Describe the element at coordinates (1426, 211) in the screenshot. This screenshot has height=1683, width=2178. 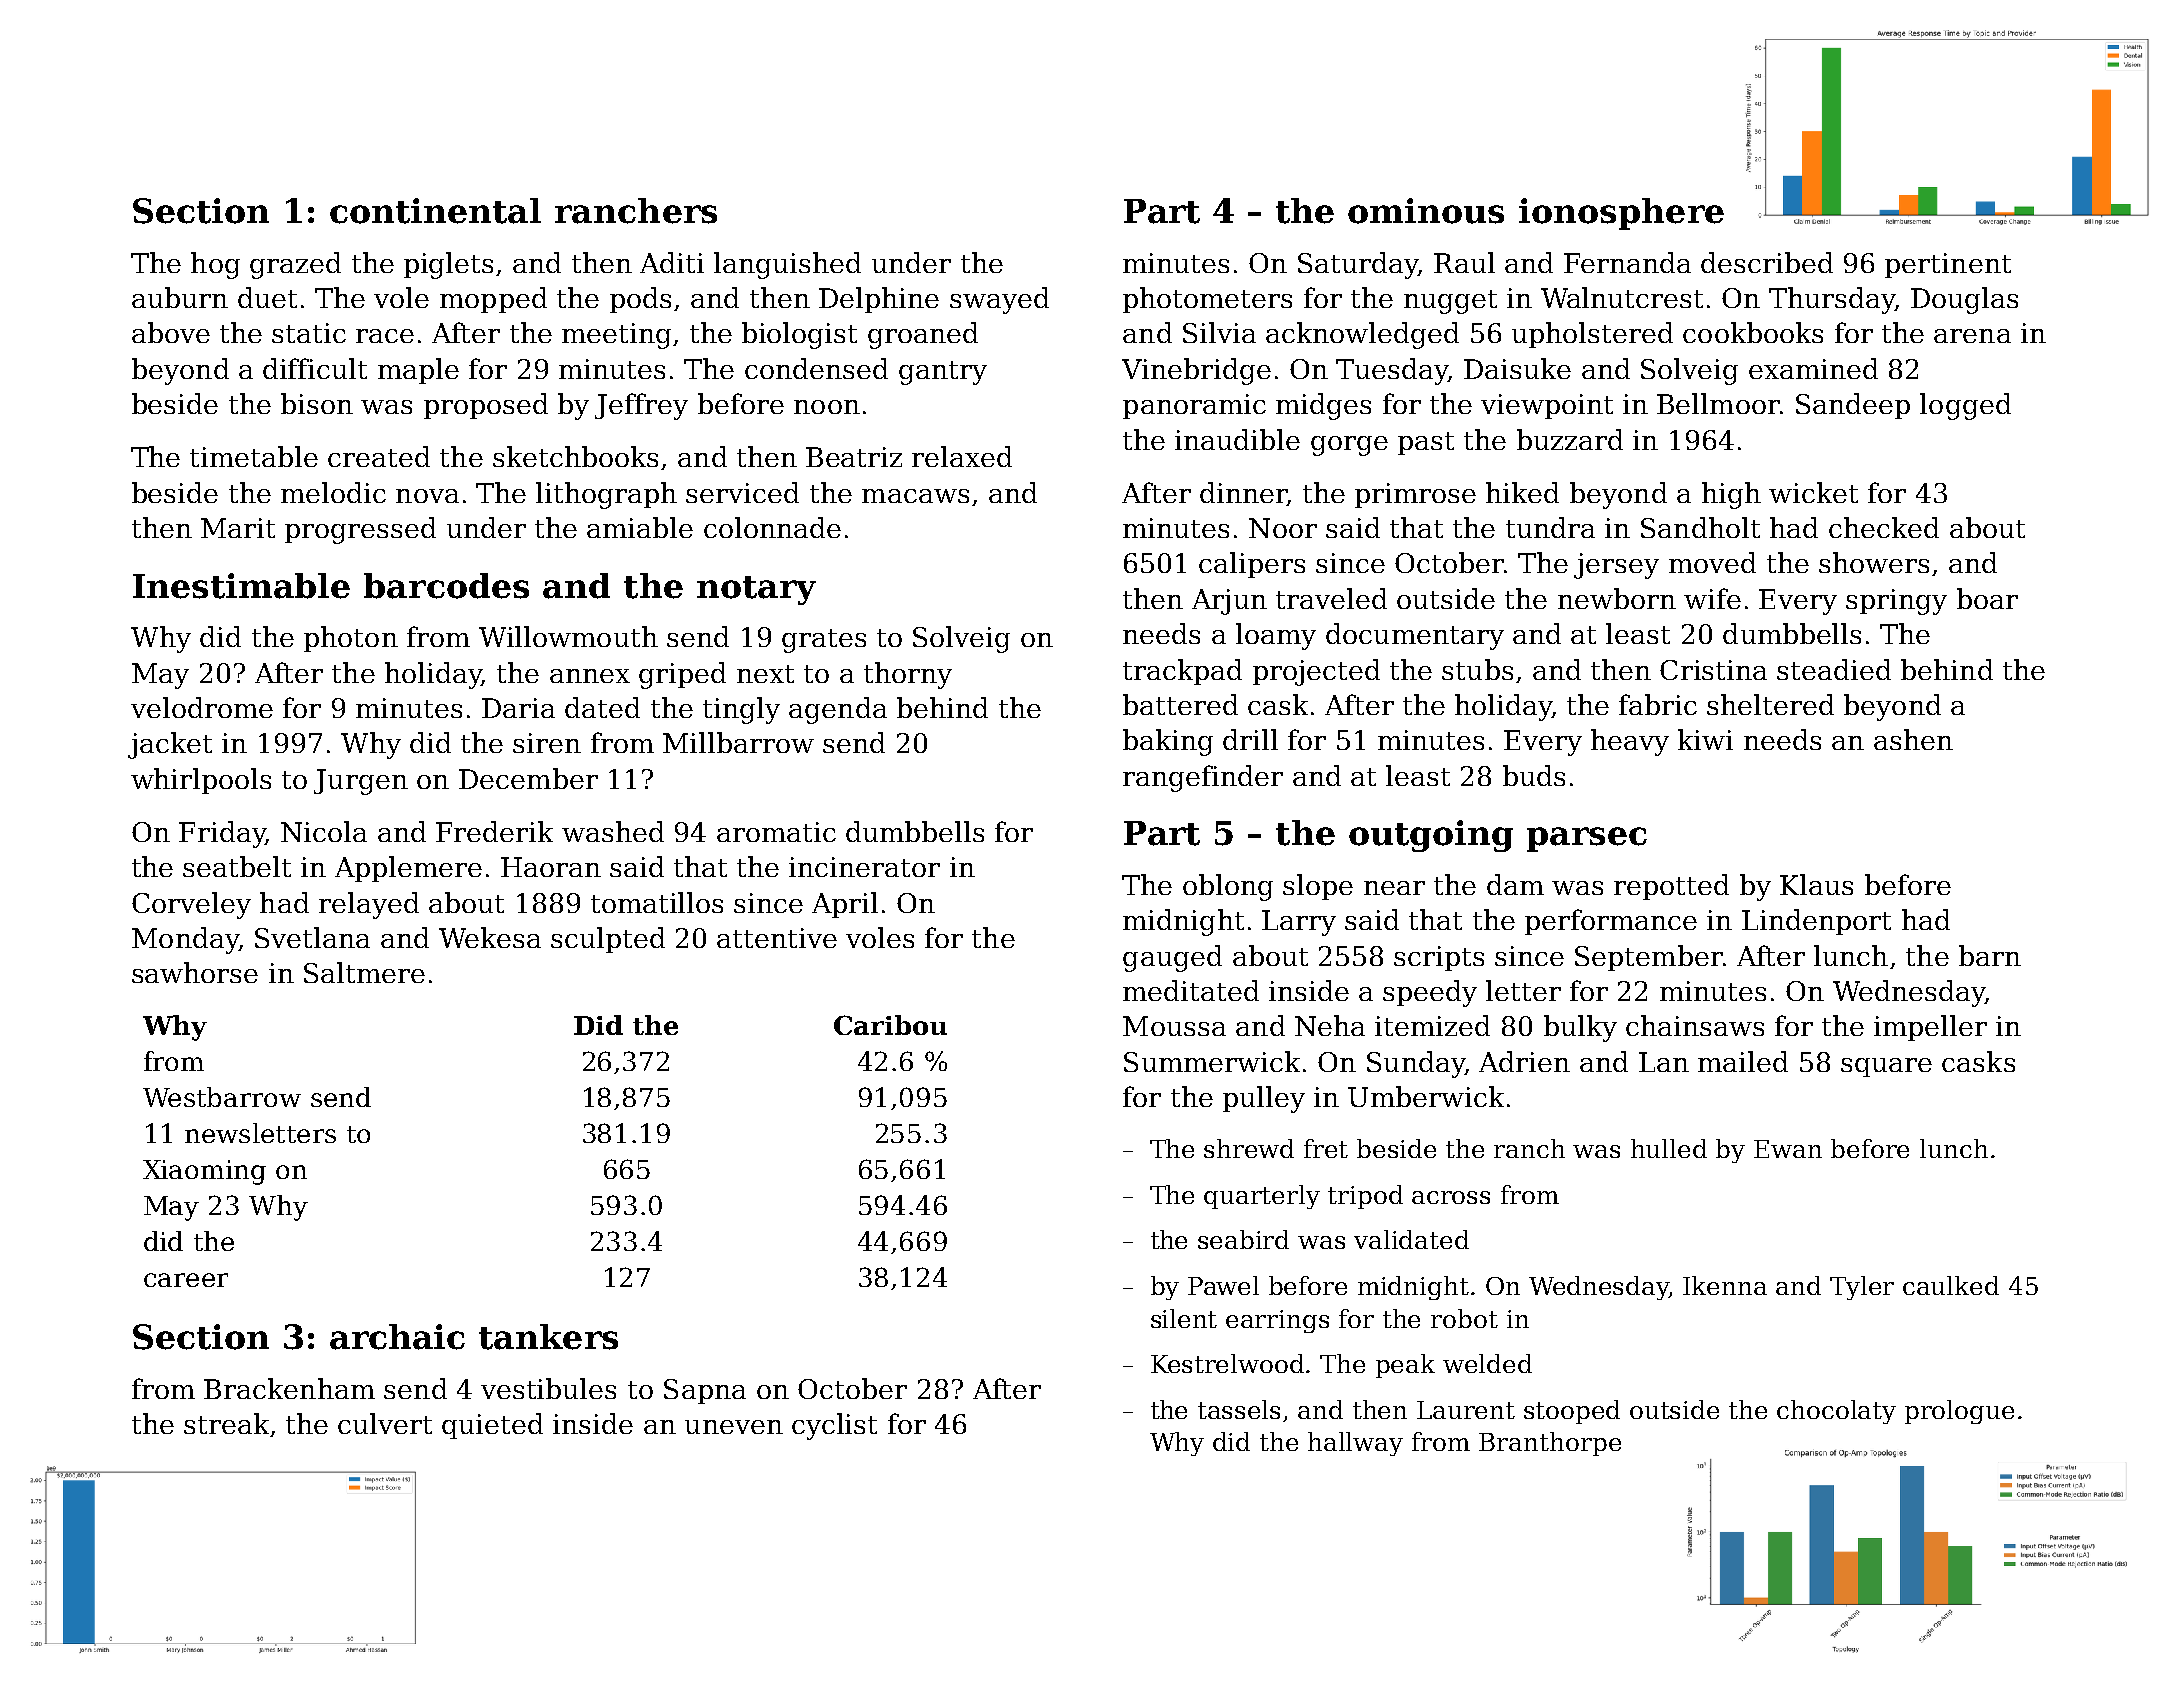
I see `ominous` at that location.
